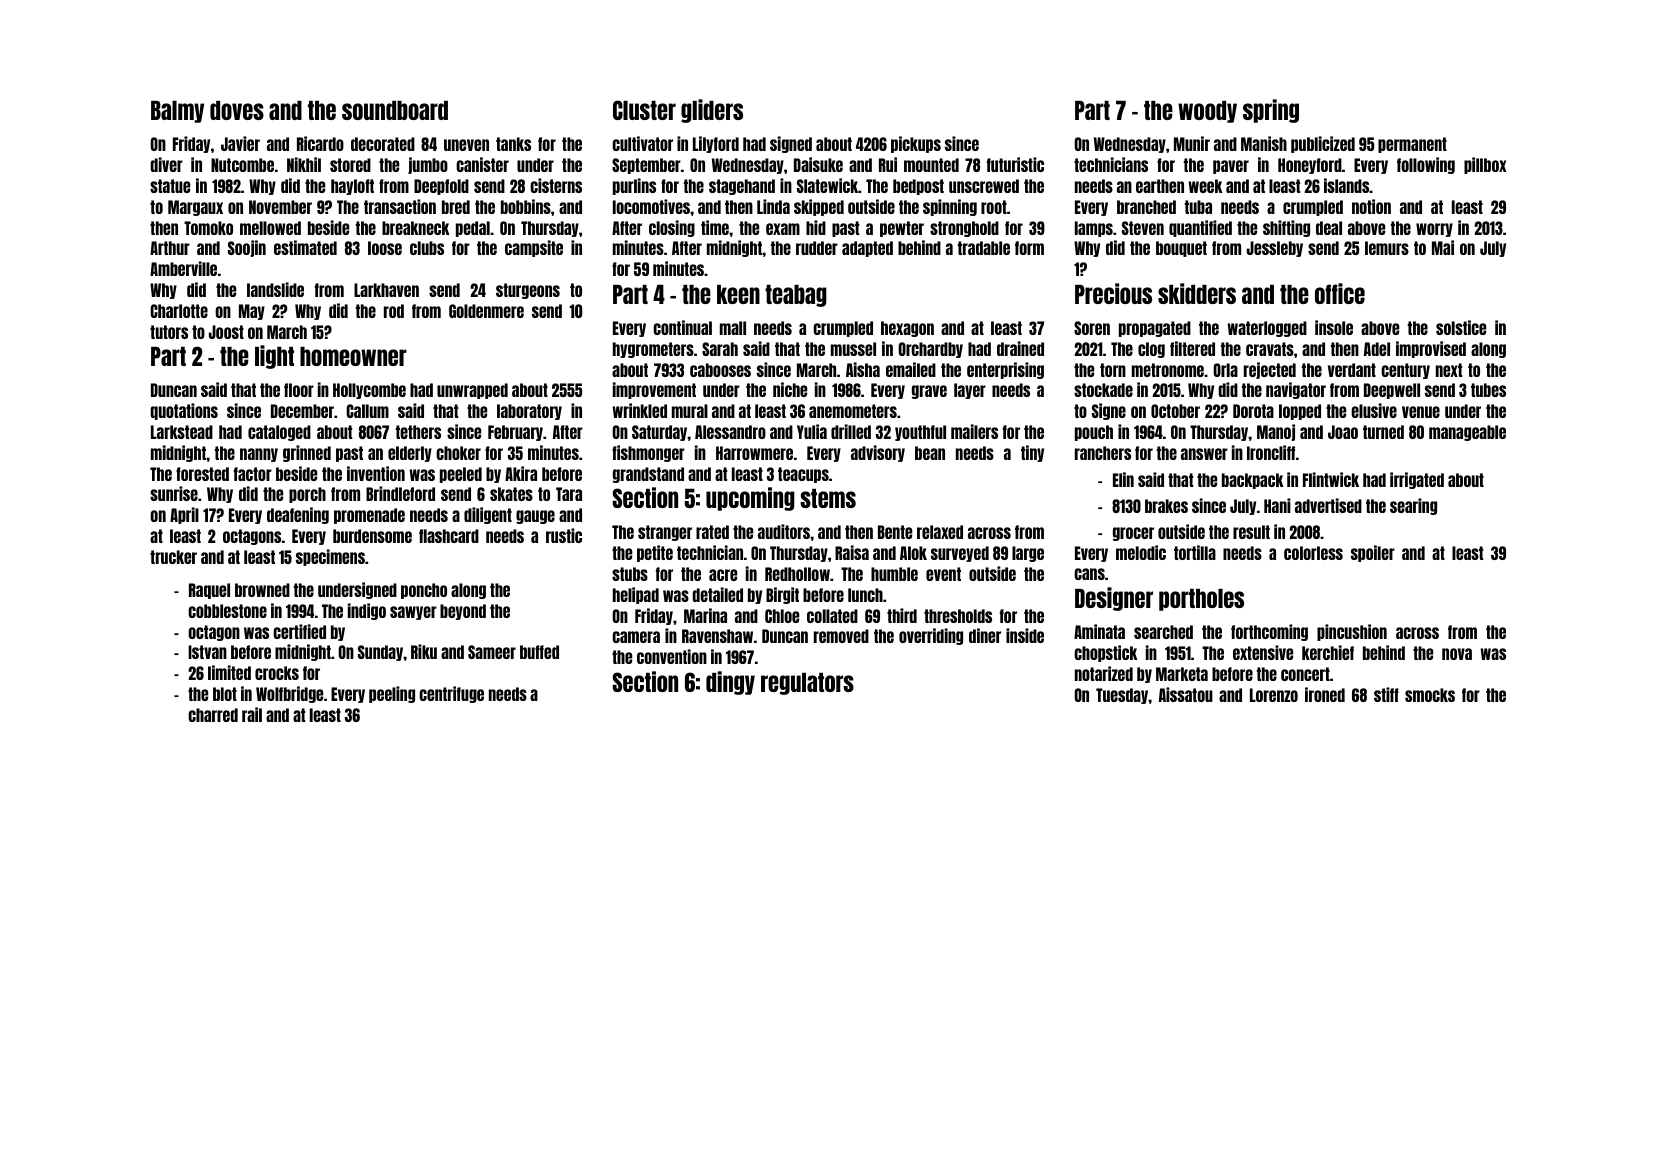  Describe the element at coordinates (237, 110) in the screenshot. I see `doves` at that location.
